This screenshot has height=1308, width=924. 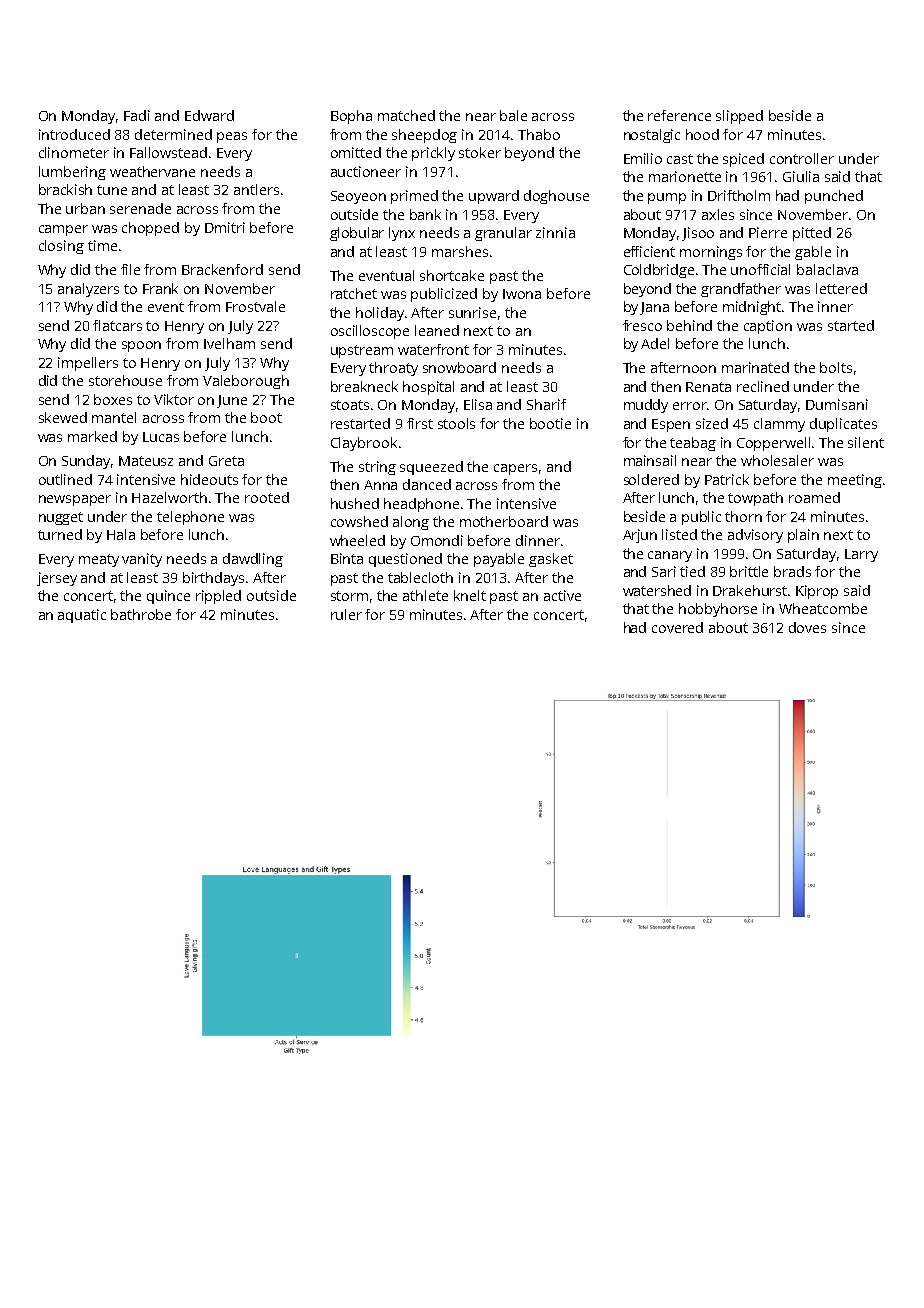 What do you see at coordinates (232, 137) in the screenshot?
I see `peas` at bounding box center [232, 137].
